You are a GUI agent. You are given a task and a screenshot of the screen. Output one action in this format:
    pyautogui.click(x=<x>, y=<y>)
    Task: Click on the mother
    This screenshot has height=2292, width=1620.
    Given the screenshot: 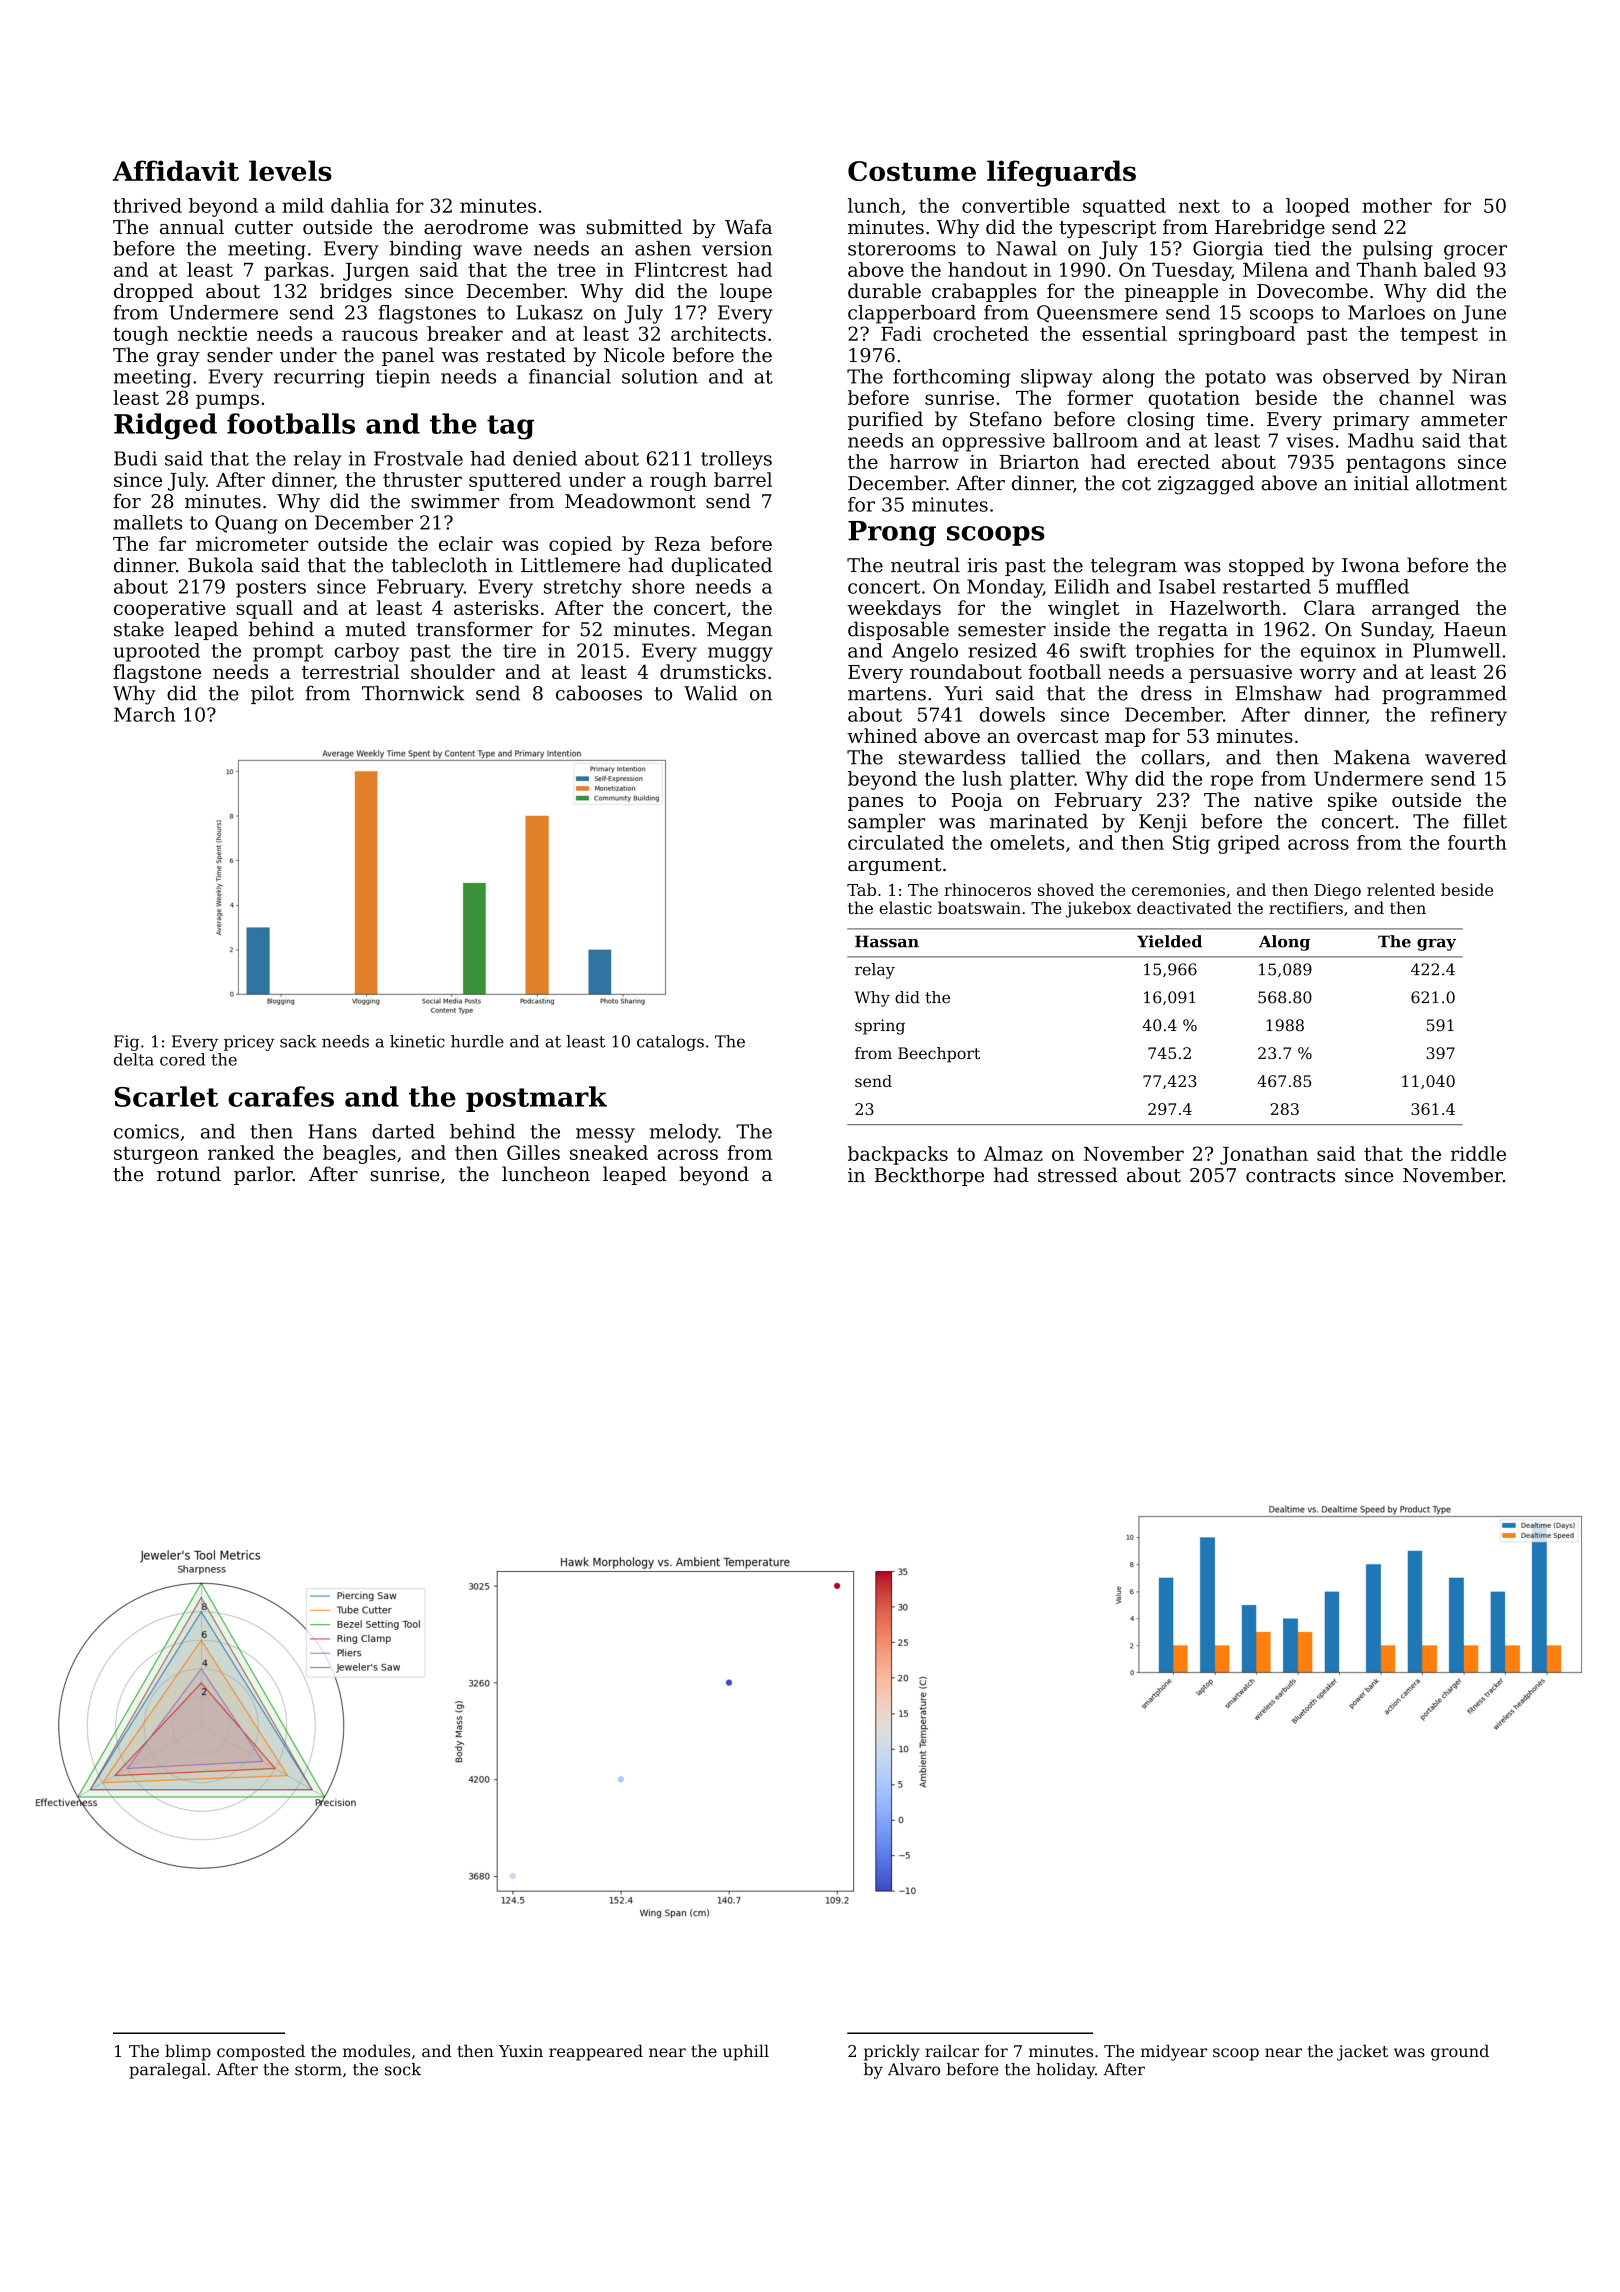 What is the action you would take?
    pyautogui.click(x=1397, y=205)
